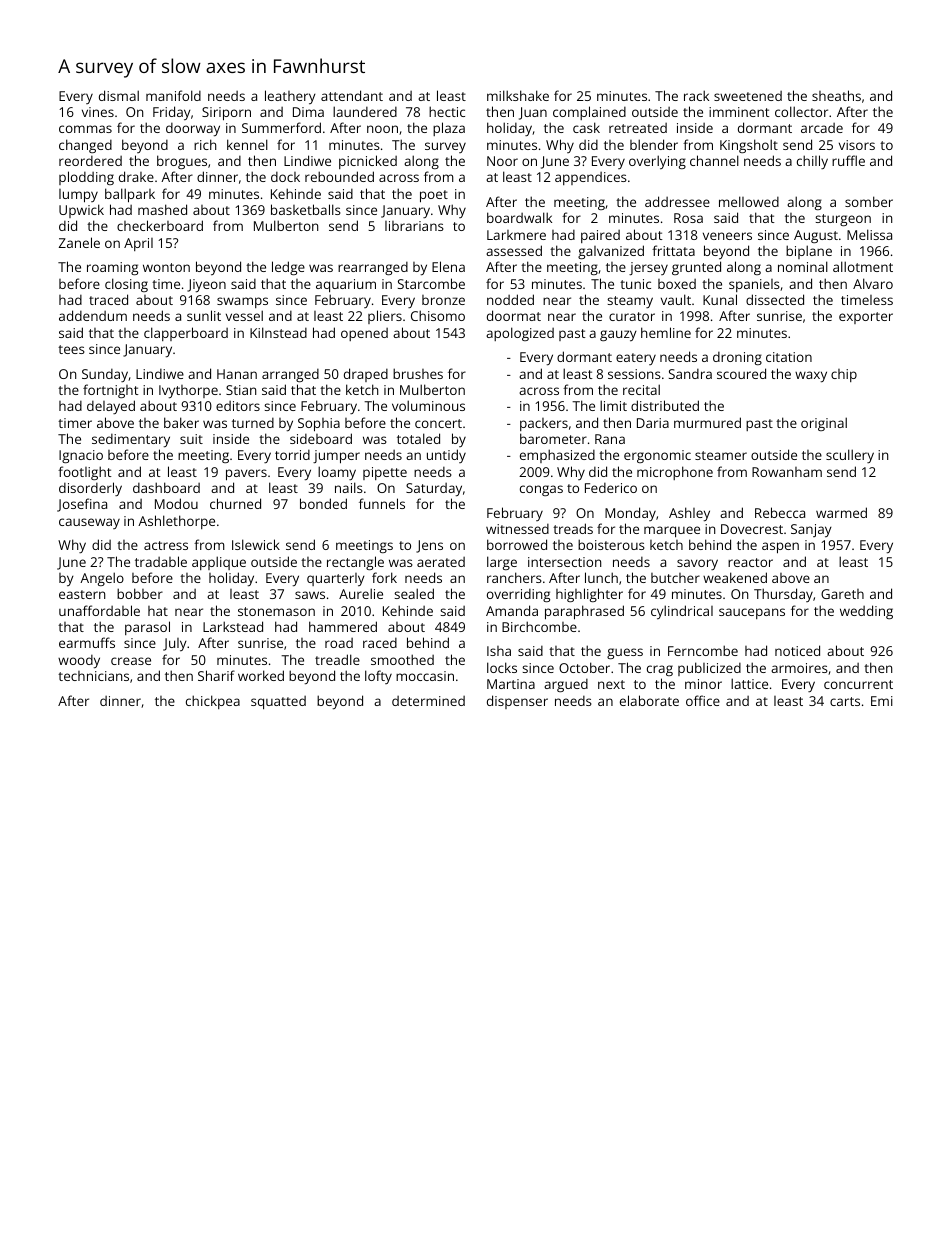 The width and height of the document is (952, 1233). What do you see at coordinates (748, 96) in the document?
I see `sweetened` at bounding box center [748, 96].
